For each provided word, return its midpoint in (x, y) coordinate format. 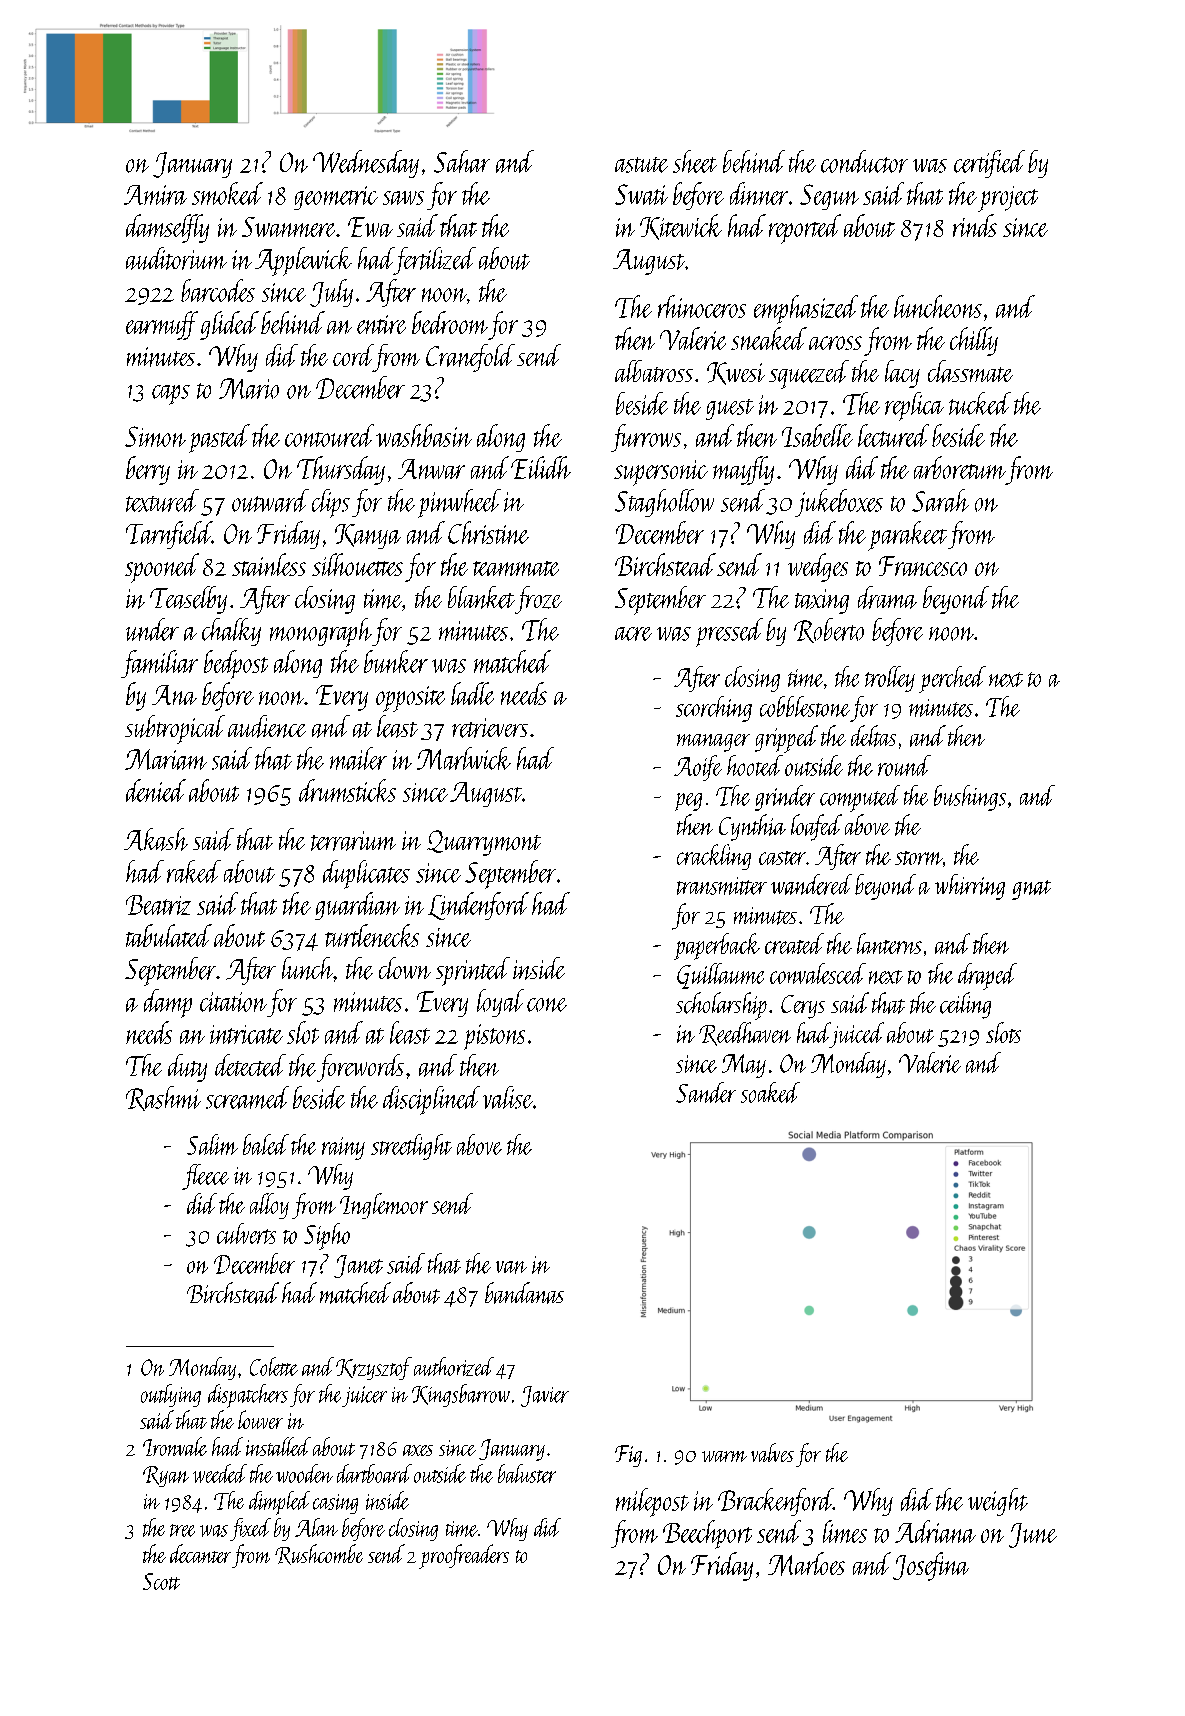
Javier (545, 1396)
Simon (155, 436)
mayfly (743, 470)
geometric (336, 198)
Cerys (803, 1007)
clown (405, 968)
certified (989, 164)
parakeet (907, 536)
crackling (714, 857)
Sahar (462, 161)
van (511, 1267)
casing (335, 1504)
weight (998, 1502)
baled (266, 1144)
